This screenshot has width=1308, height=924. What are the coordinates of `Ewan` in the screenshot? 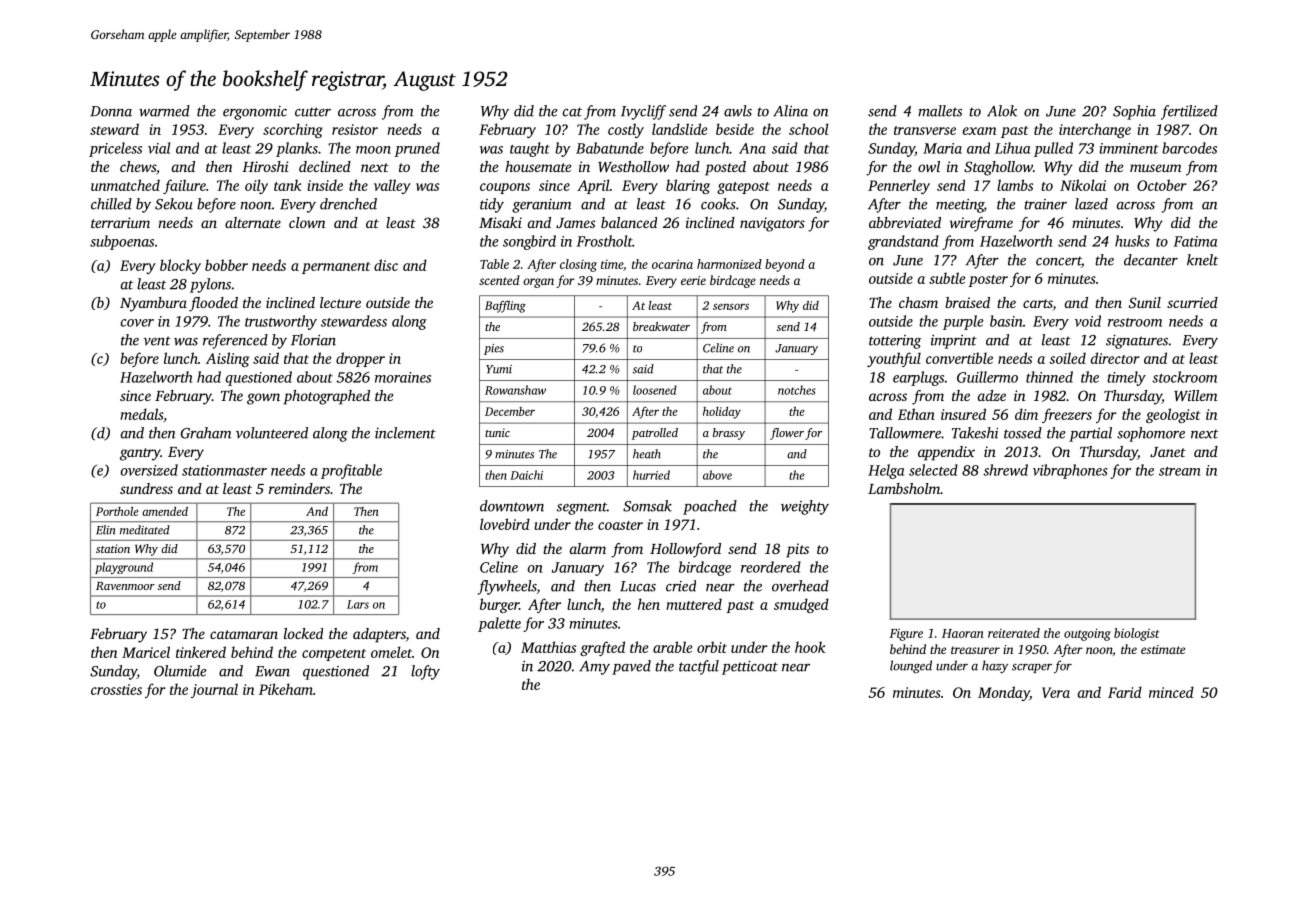 It's located at (272, 671).
